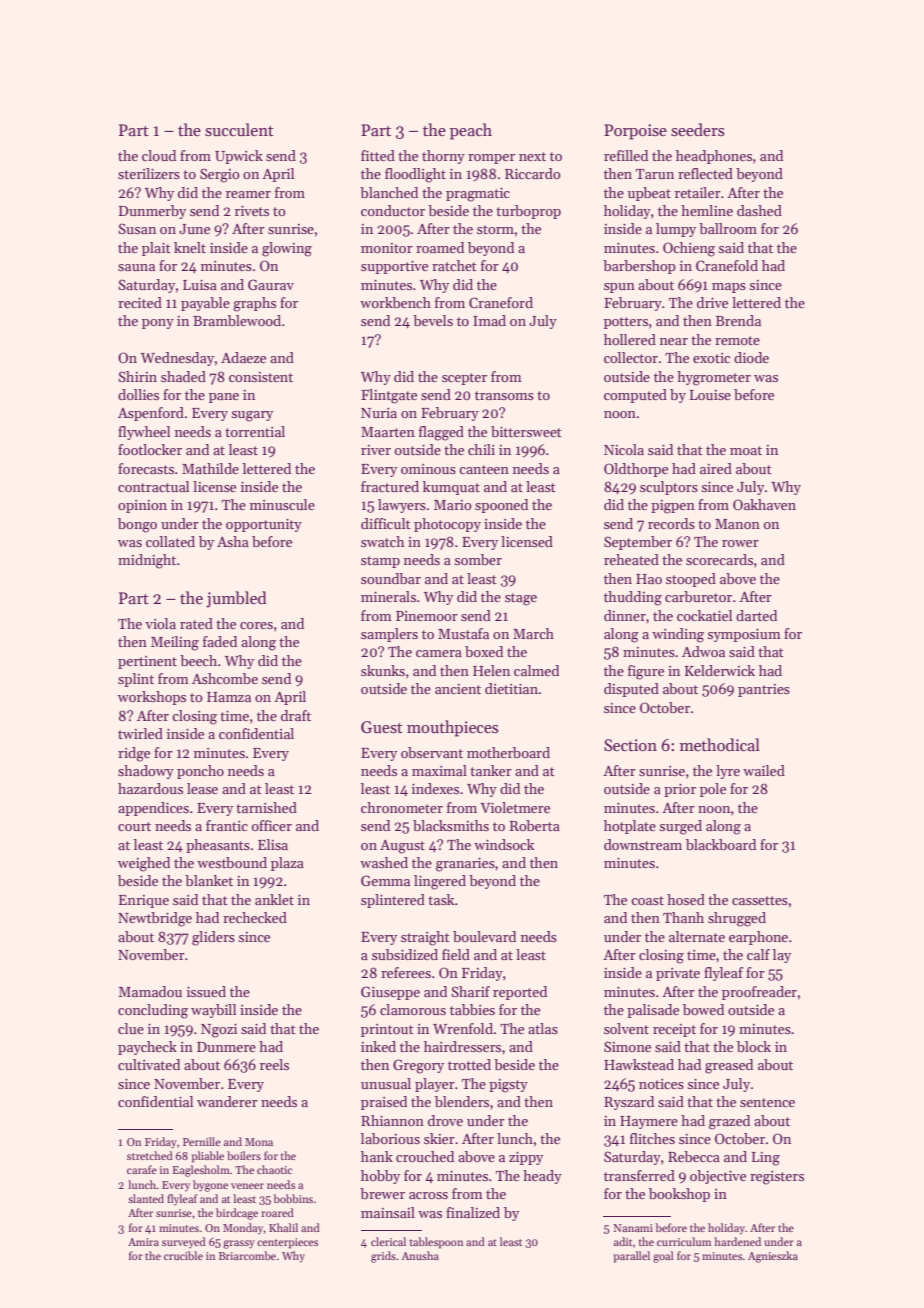  Describe the element at coordinates (239, 130) in the screenshot. I see `succulent` at that location.
